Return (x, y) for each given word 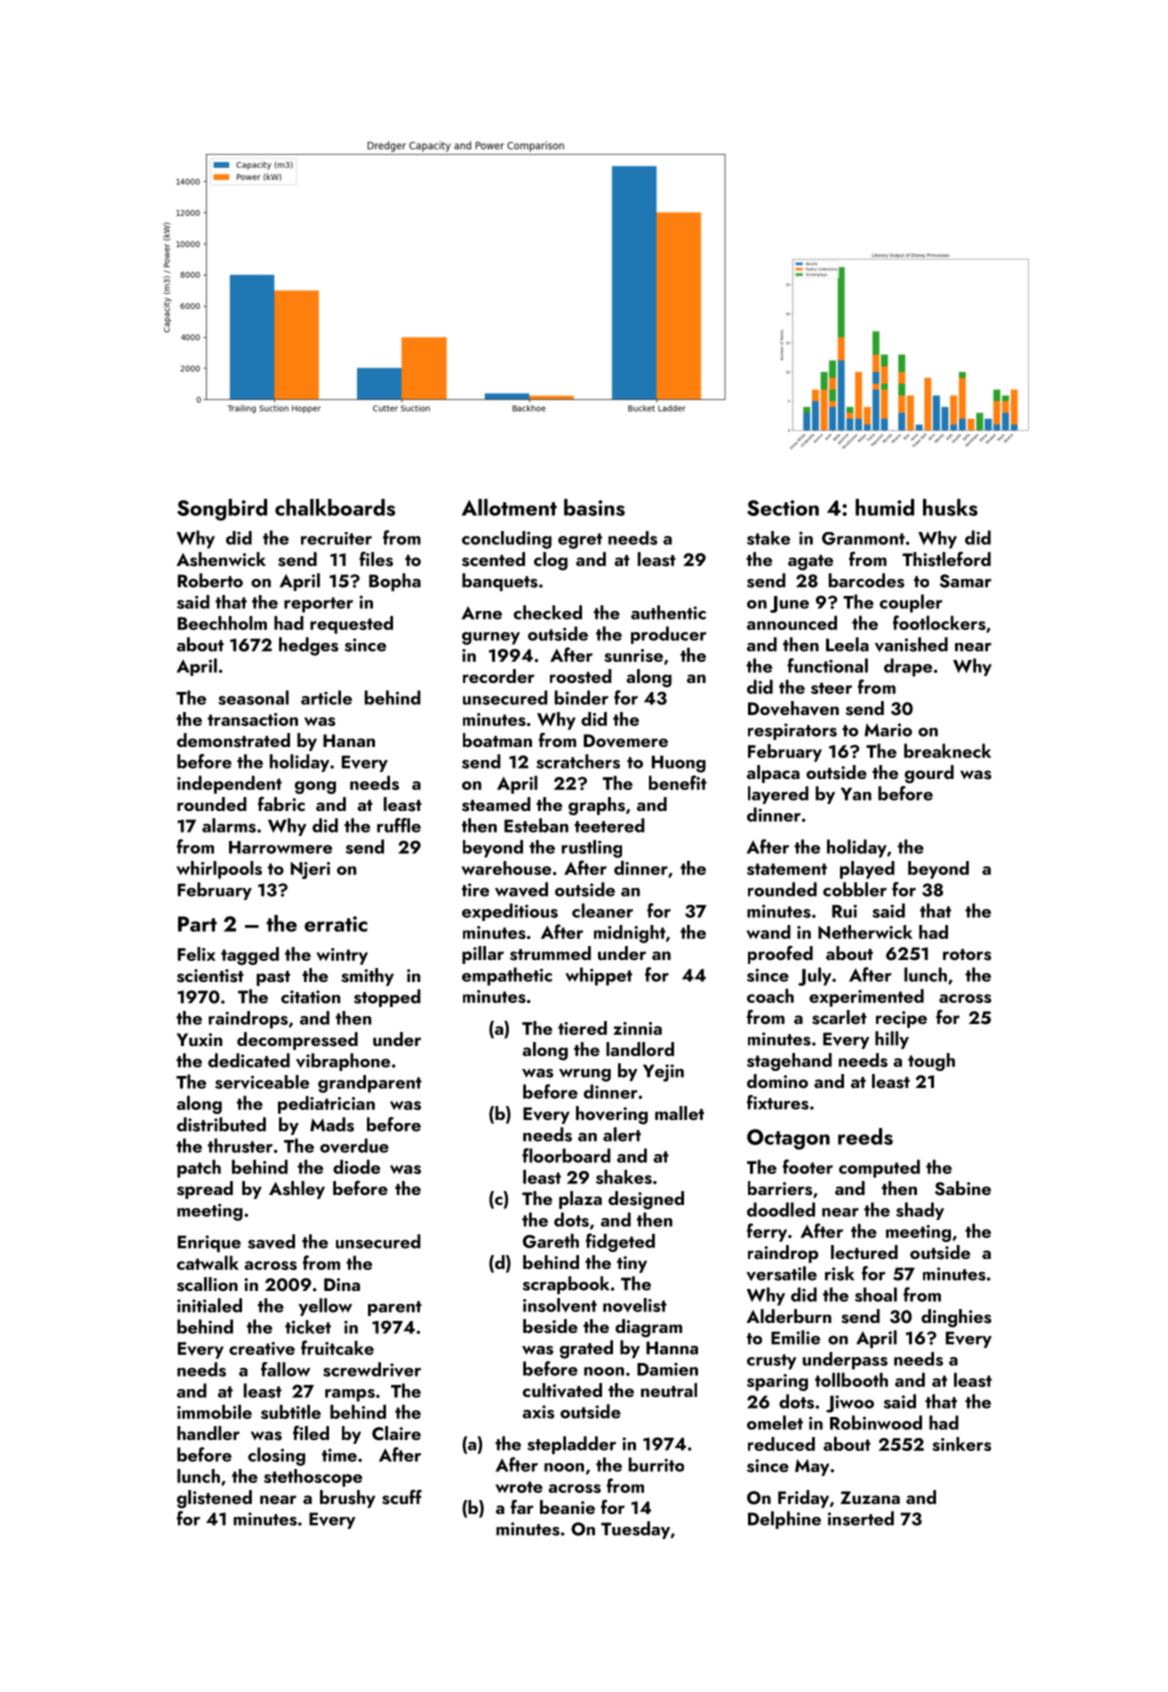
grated (586, 1349)
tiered (582, 1028)
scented (493, 559)
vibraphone (343, 1062)
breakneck (947, 751)
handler (208, 1433)
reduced (781, 1444)
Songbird (222, 510)
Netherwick (865, 932)
